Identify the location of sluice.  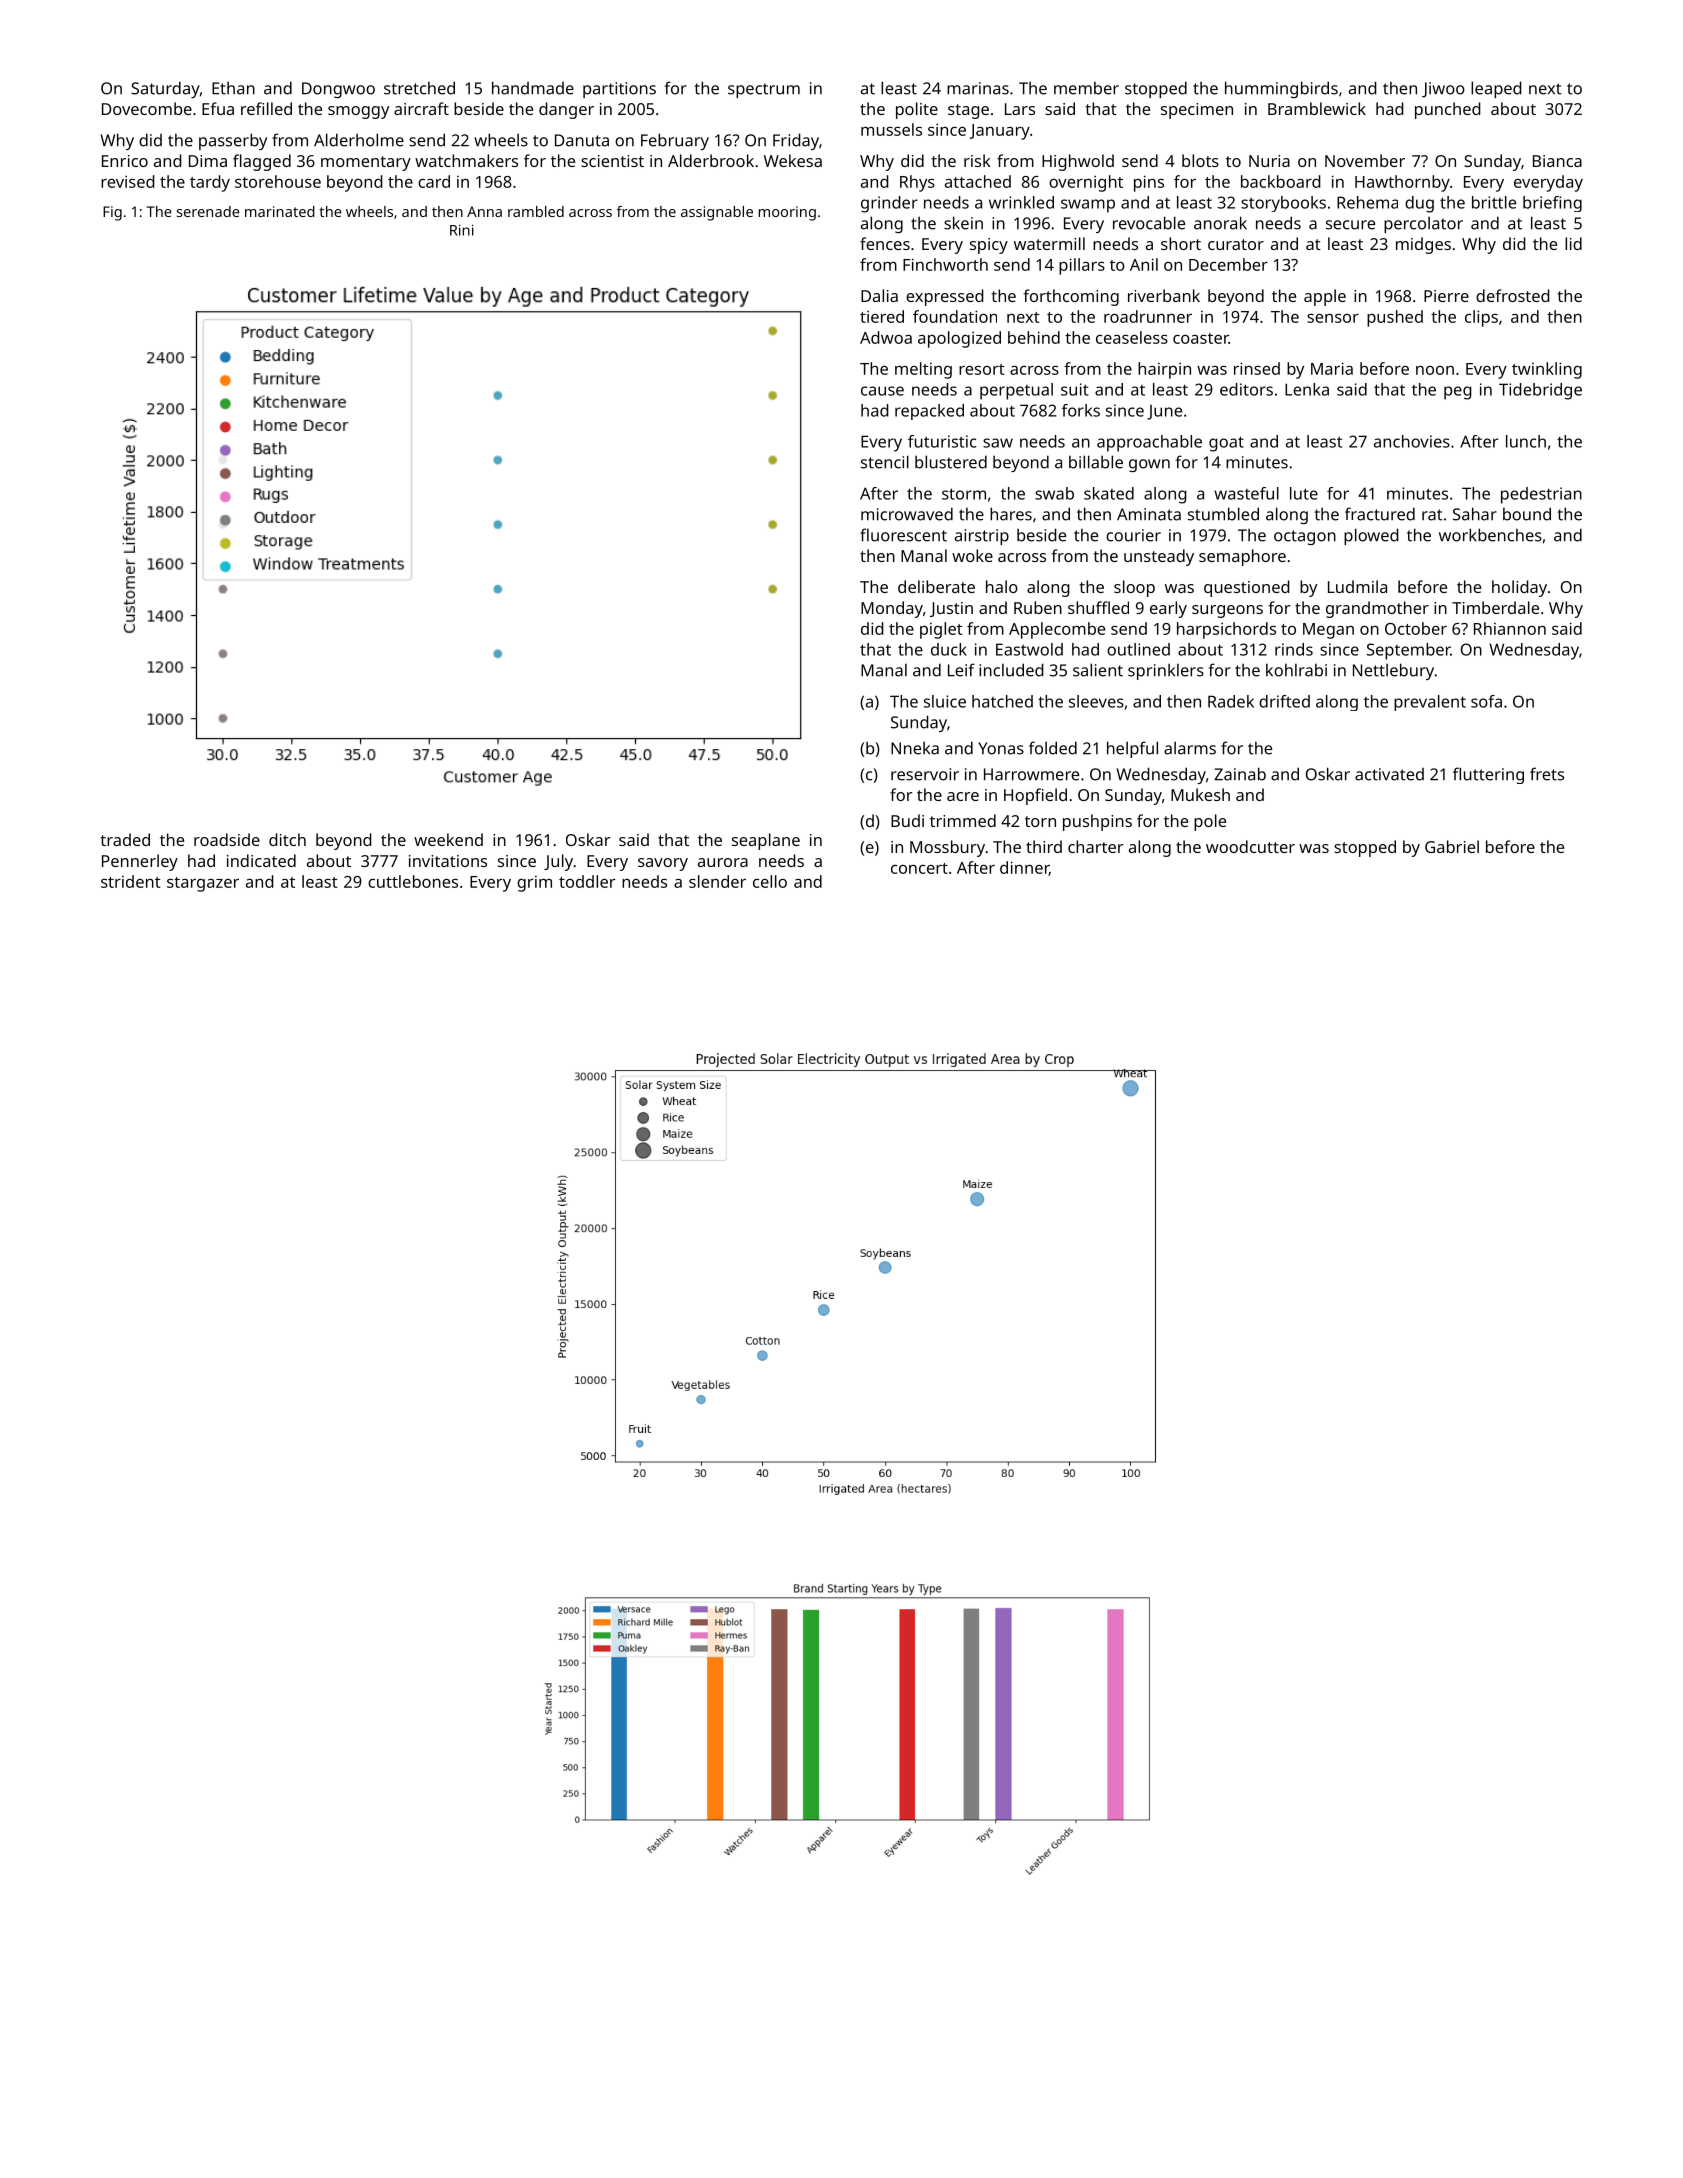
(945, 701).
